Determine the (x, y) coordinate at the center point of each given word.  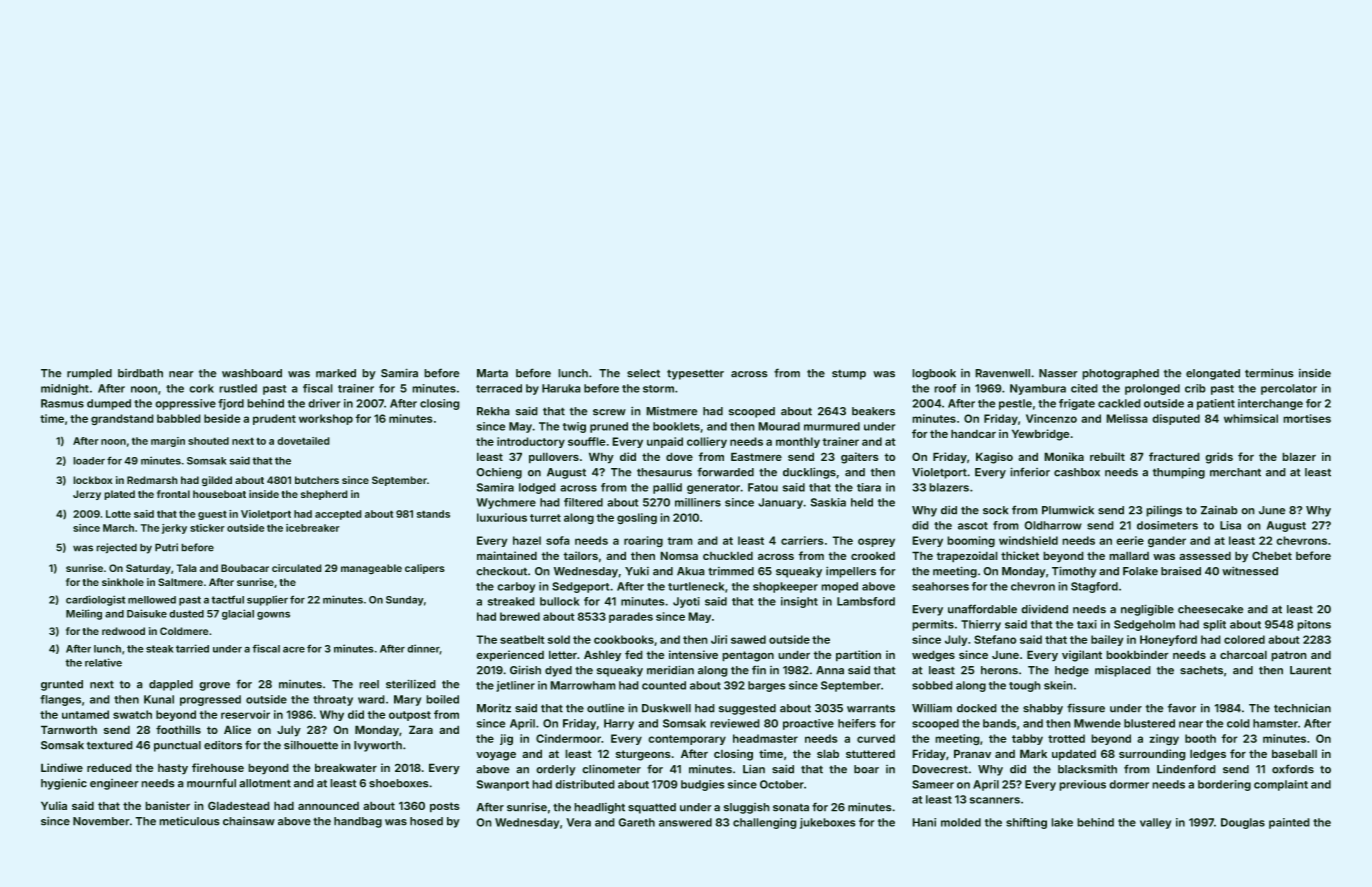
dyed (558, 671)
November (101, 821)
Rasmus (62, 403)
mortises (1307, 418)
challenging (765, 823)
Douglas (1243, 823)
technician (1302, 708)
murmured (832, 426)
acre (294, 649)
